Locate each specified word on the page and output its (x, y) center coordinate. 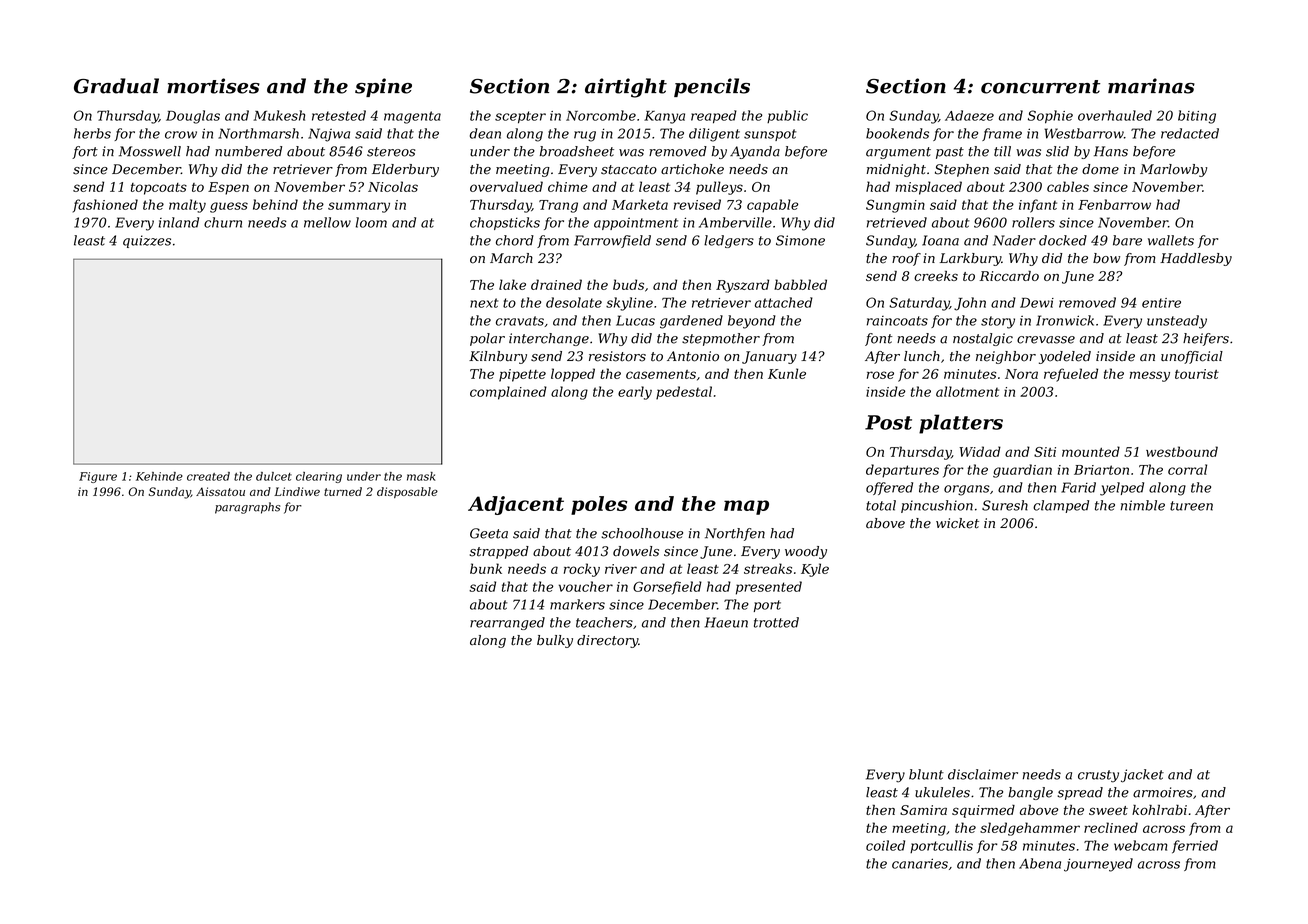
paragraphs (247, 508)
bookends (897, 133)
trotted (776, 622)
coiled (885, 845)
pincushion (937, 506)
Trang (558, 206)
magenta (412, 117)
